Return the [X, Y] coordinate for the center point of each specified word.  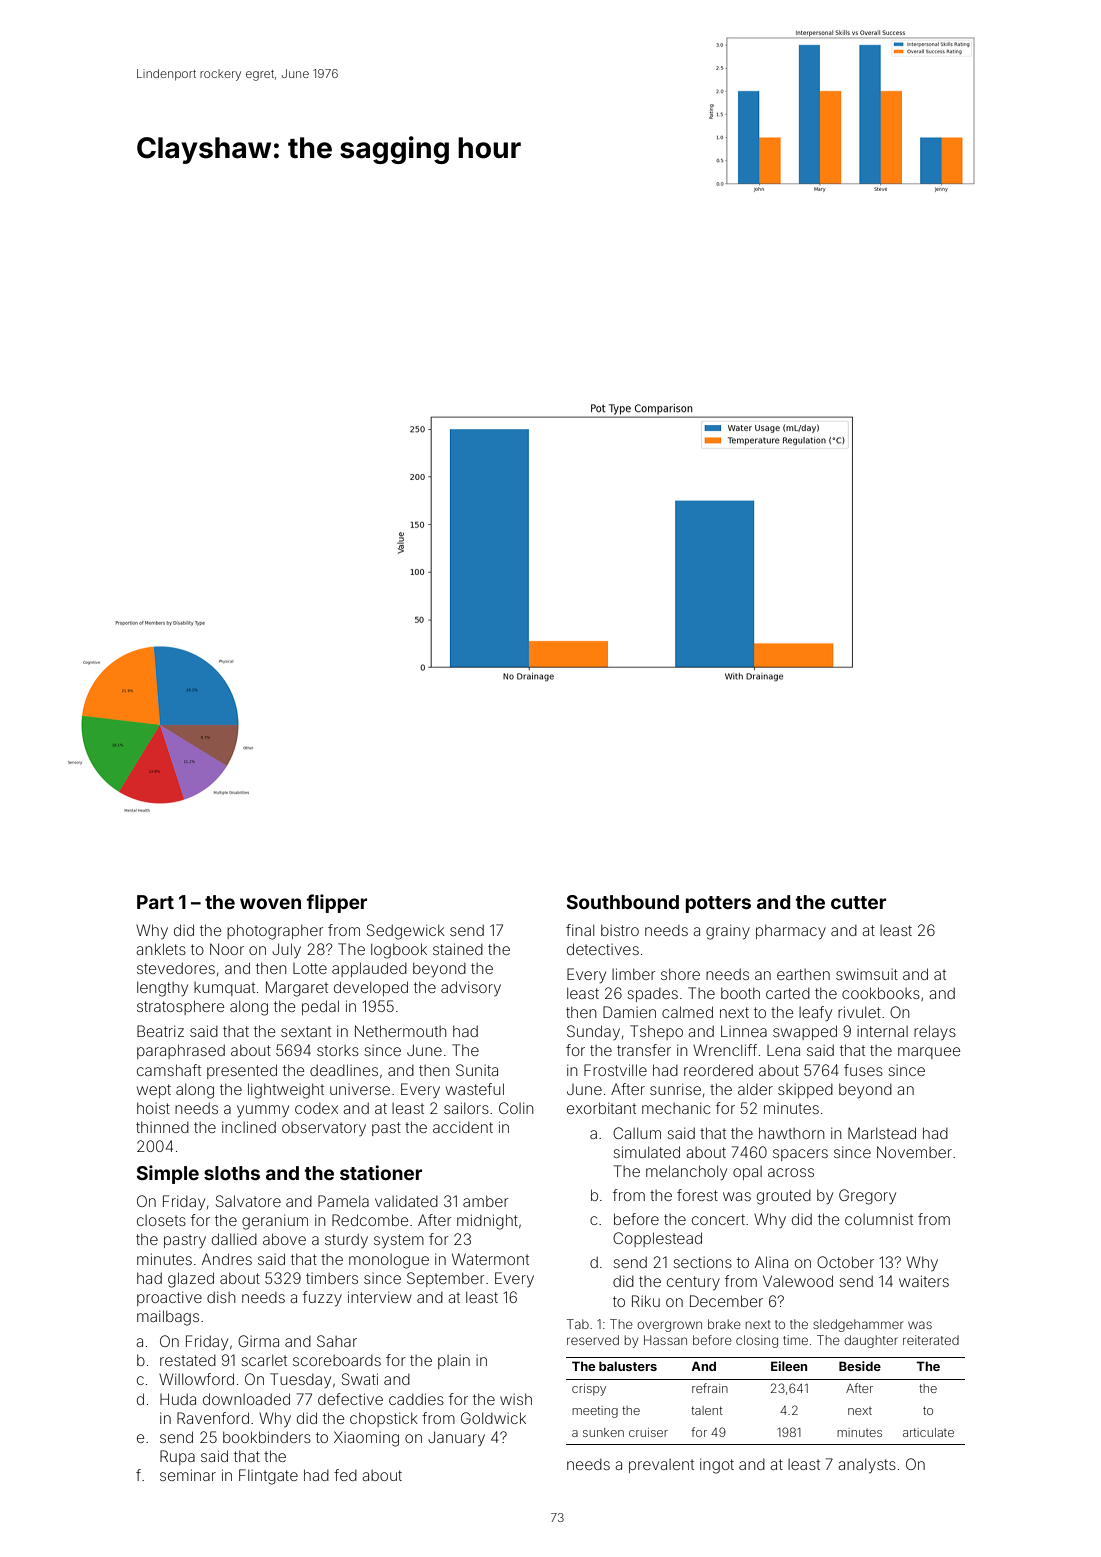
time [795, 1340]
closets [161, 1220]
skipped [805, 1091]
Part [155, 902]
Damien [629, 1012]
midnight [487, 1222]
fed [345, 1475]
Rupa [177, 1457]
